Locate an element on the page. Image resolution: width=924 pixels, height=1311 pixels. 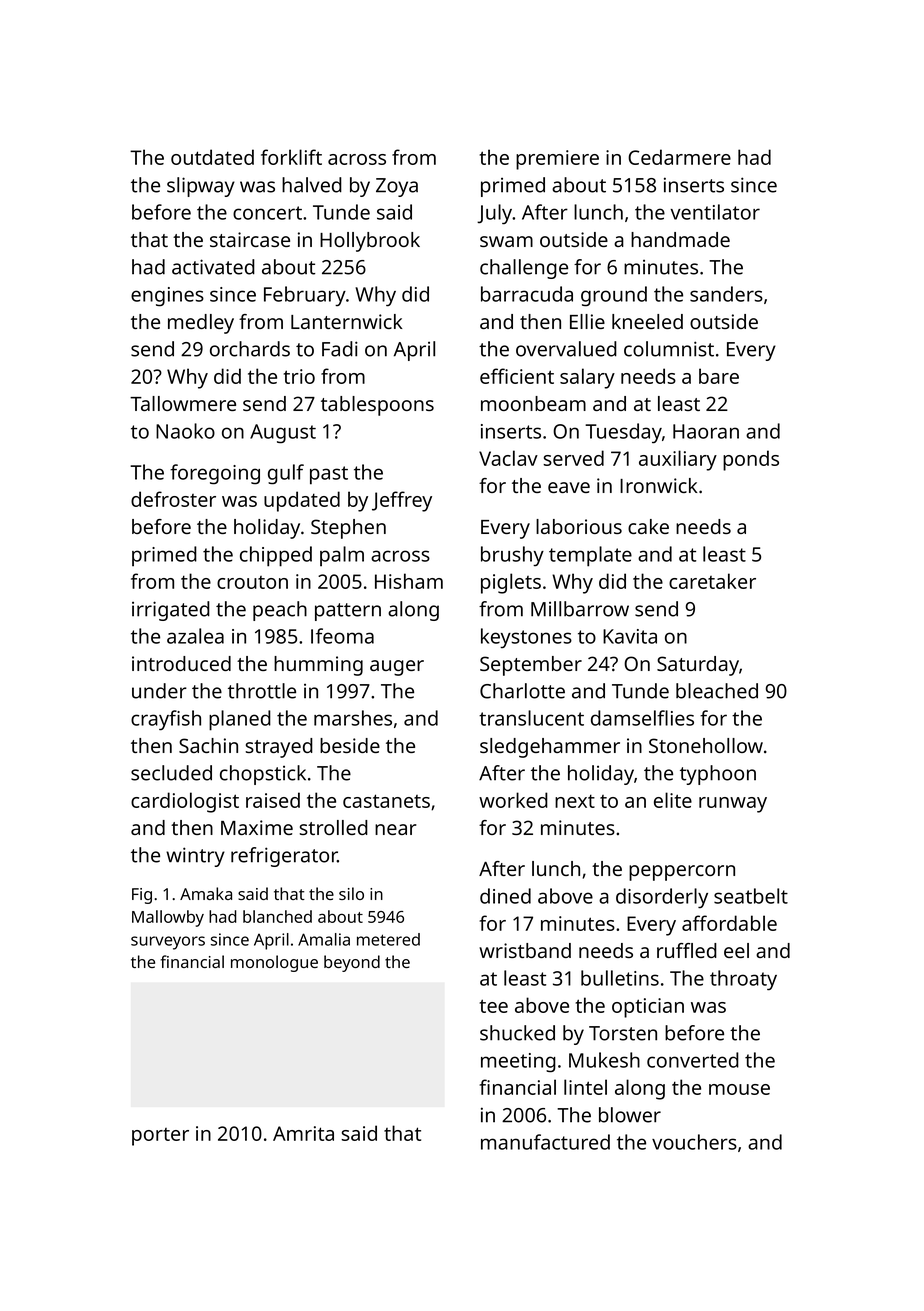
mouse is located at coordinates (739, 1089).
